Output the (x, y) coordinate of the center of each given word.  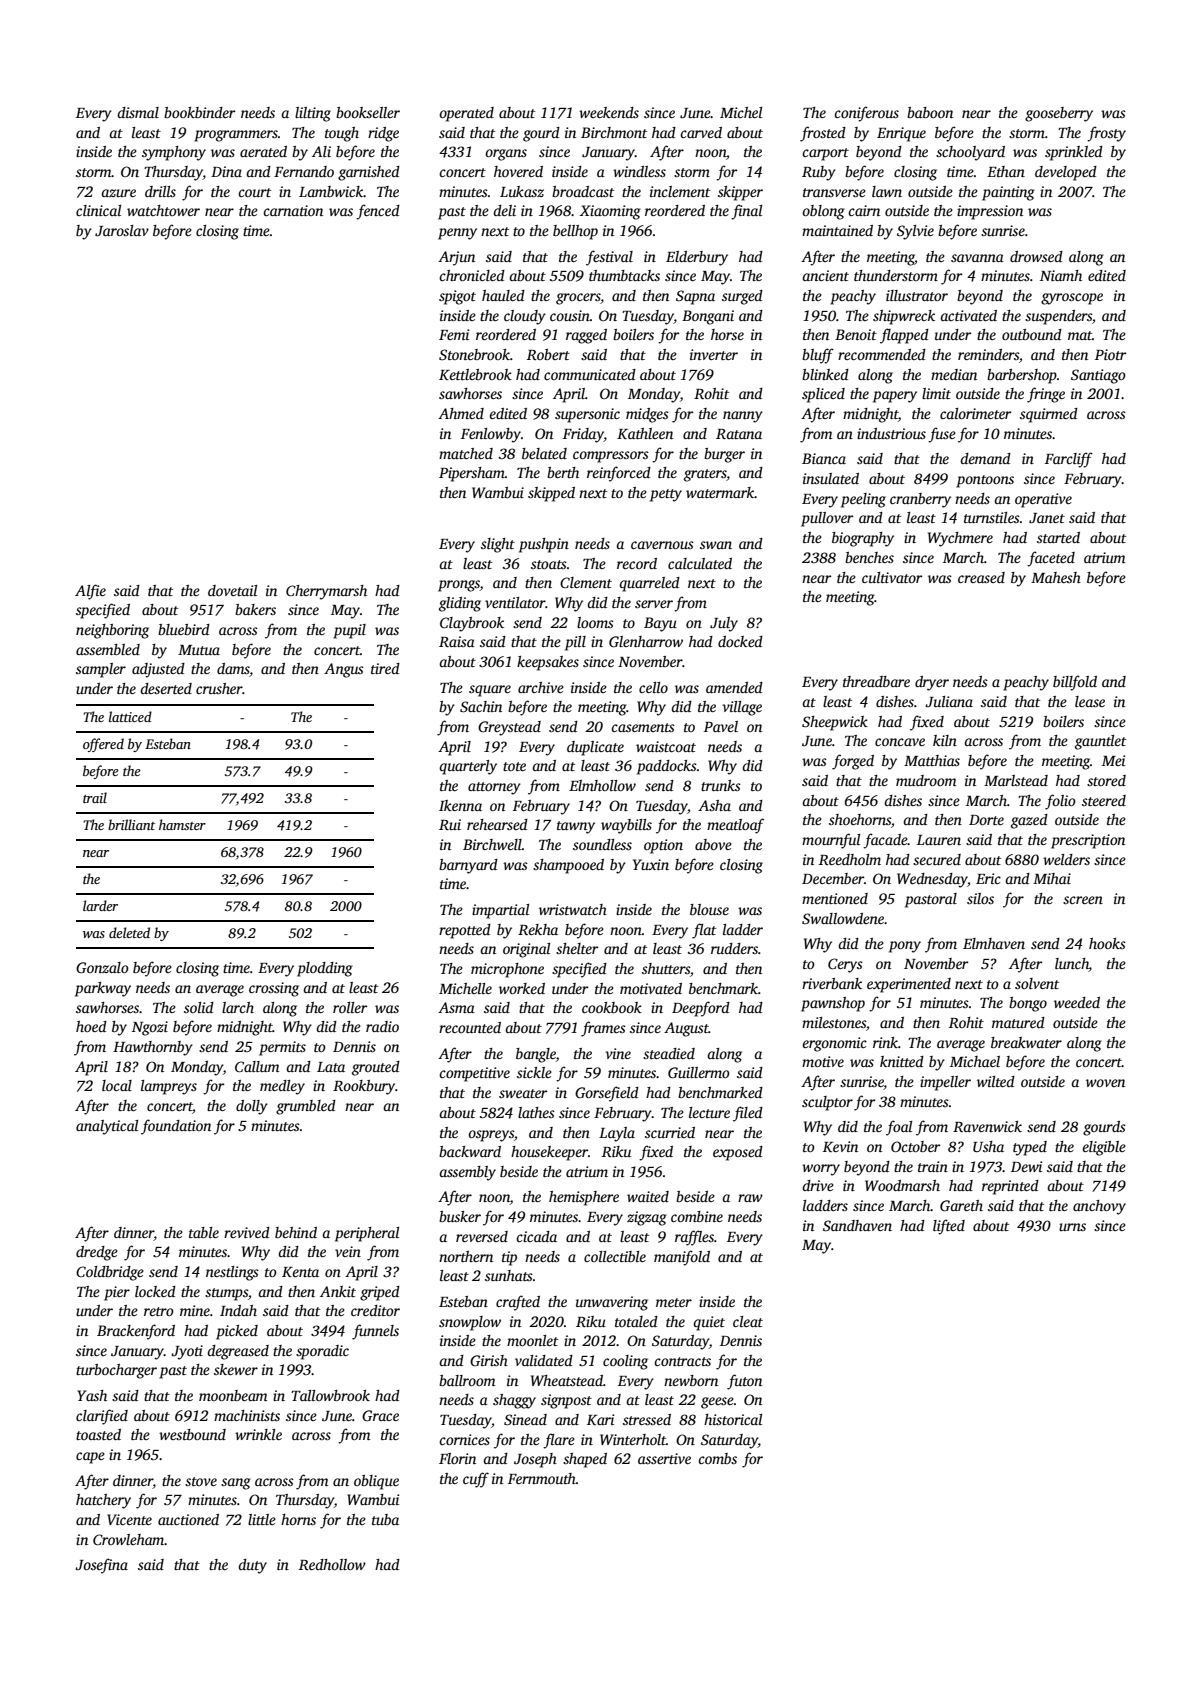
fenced (378, 212)
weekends (609, 112)
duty (252, 1566)
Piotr (1111, 354)
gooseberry (1059, 114)
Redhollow (332, 1564)
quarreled (649, 584)
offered (103, 745)
